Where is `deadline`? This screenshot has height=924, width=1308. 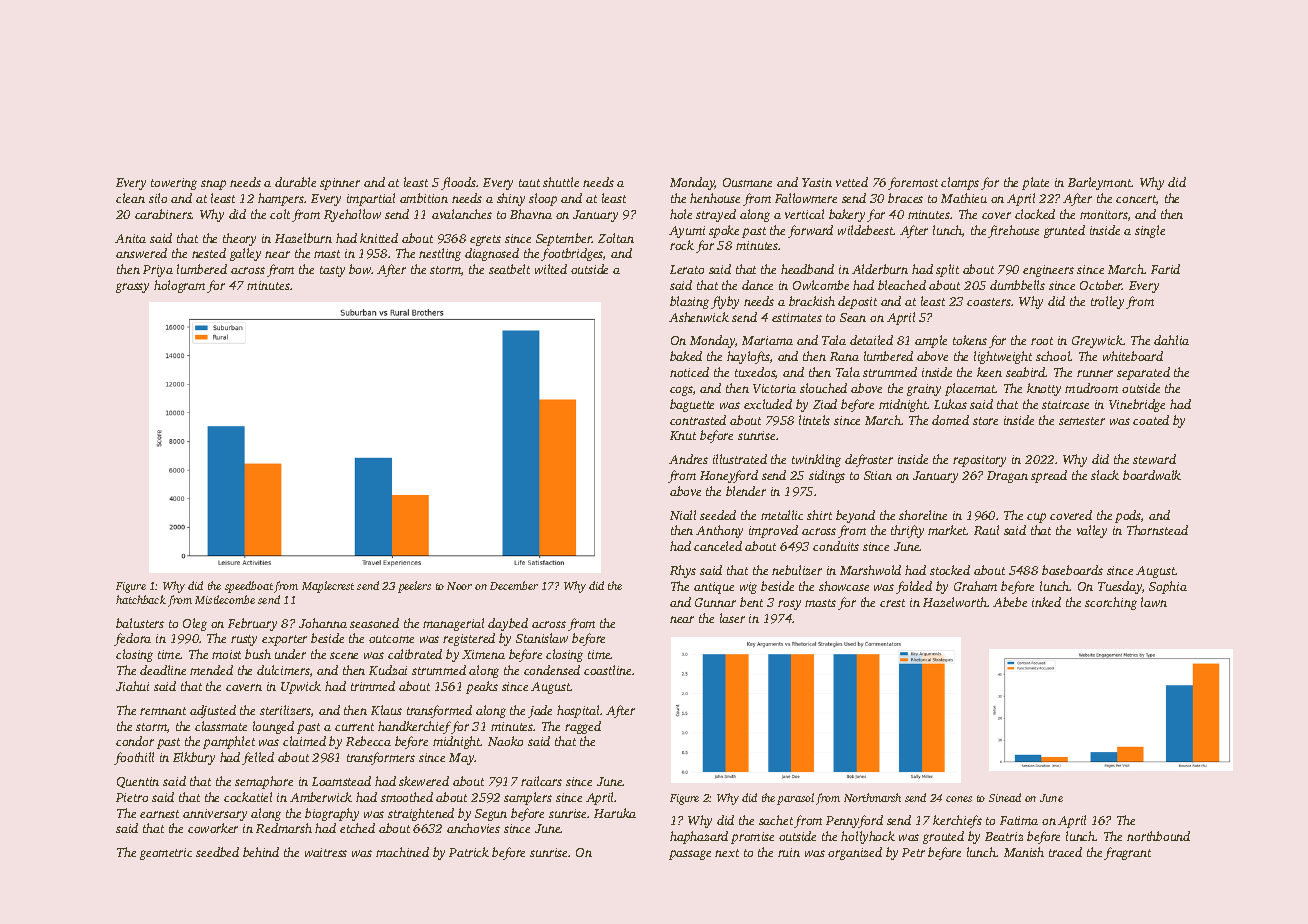 deadline is located at coordinates (163, 670).
